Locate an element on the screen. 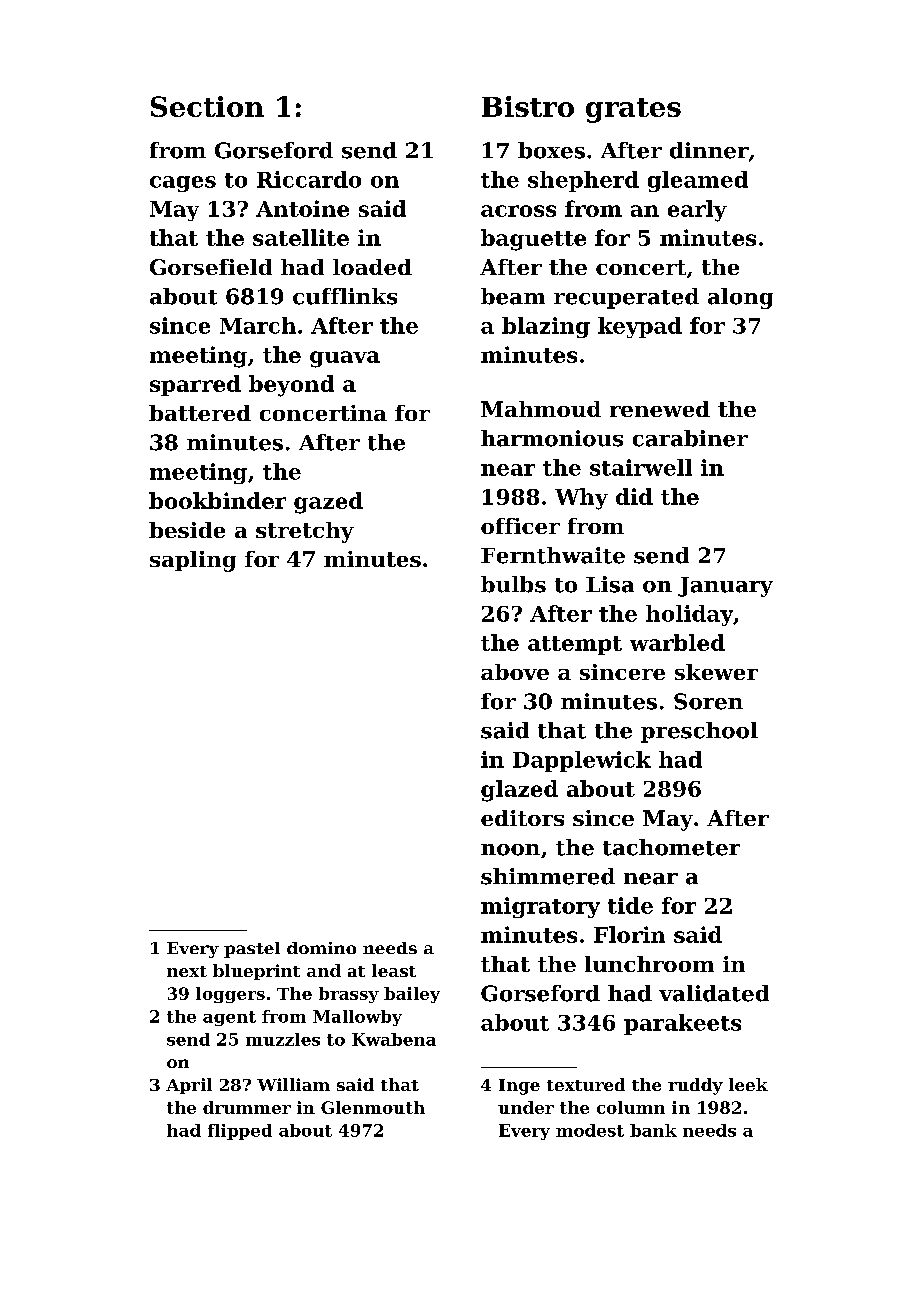 The image size is (924, 1311). cages is located at coordinates (183, 184).
